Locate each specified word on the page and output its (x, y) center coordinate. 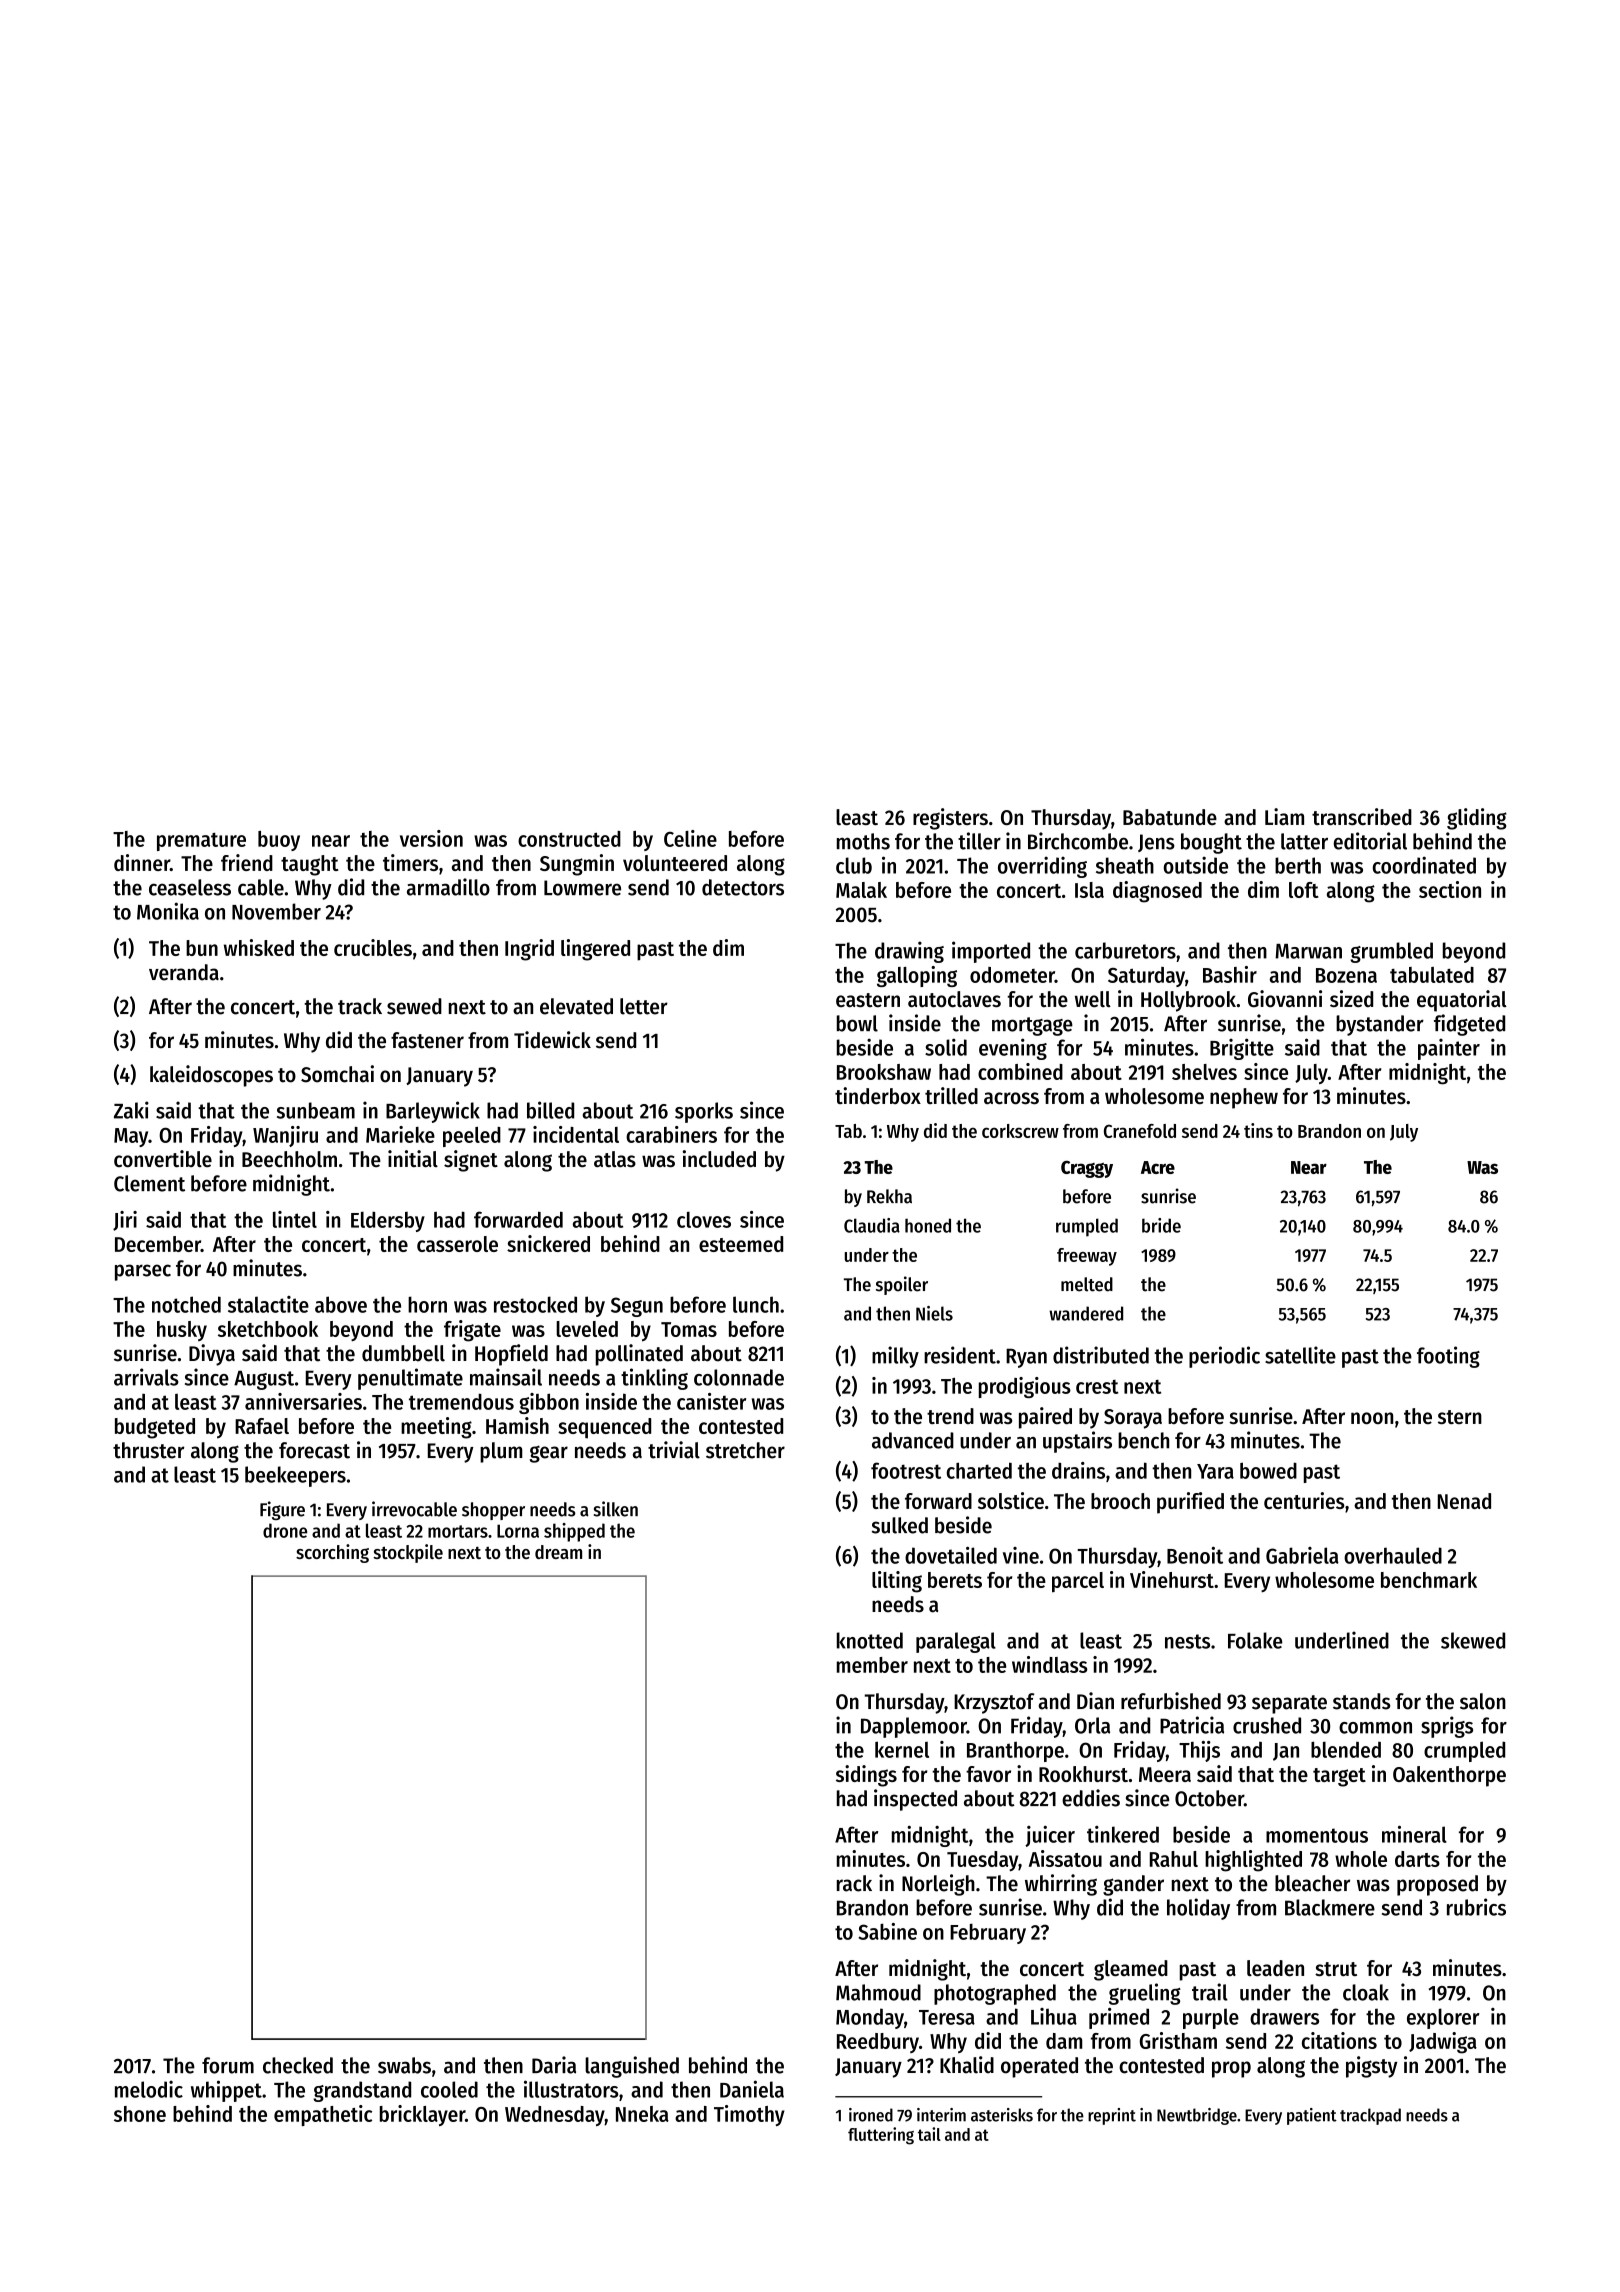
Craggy (1087, 1169)
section (1450, 889)
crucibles (373, 947)
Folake (1255, 1640)
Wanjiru (285, 1136)
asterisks (1002, 2115)
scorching (332, 1553)
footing (1448, 1357)
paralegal (956, 1642)
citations (1339, 2040)
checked (298, 2065)
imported (991, 952)
